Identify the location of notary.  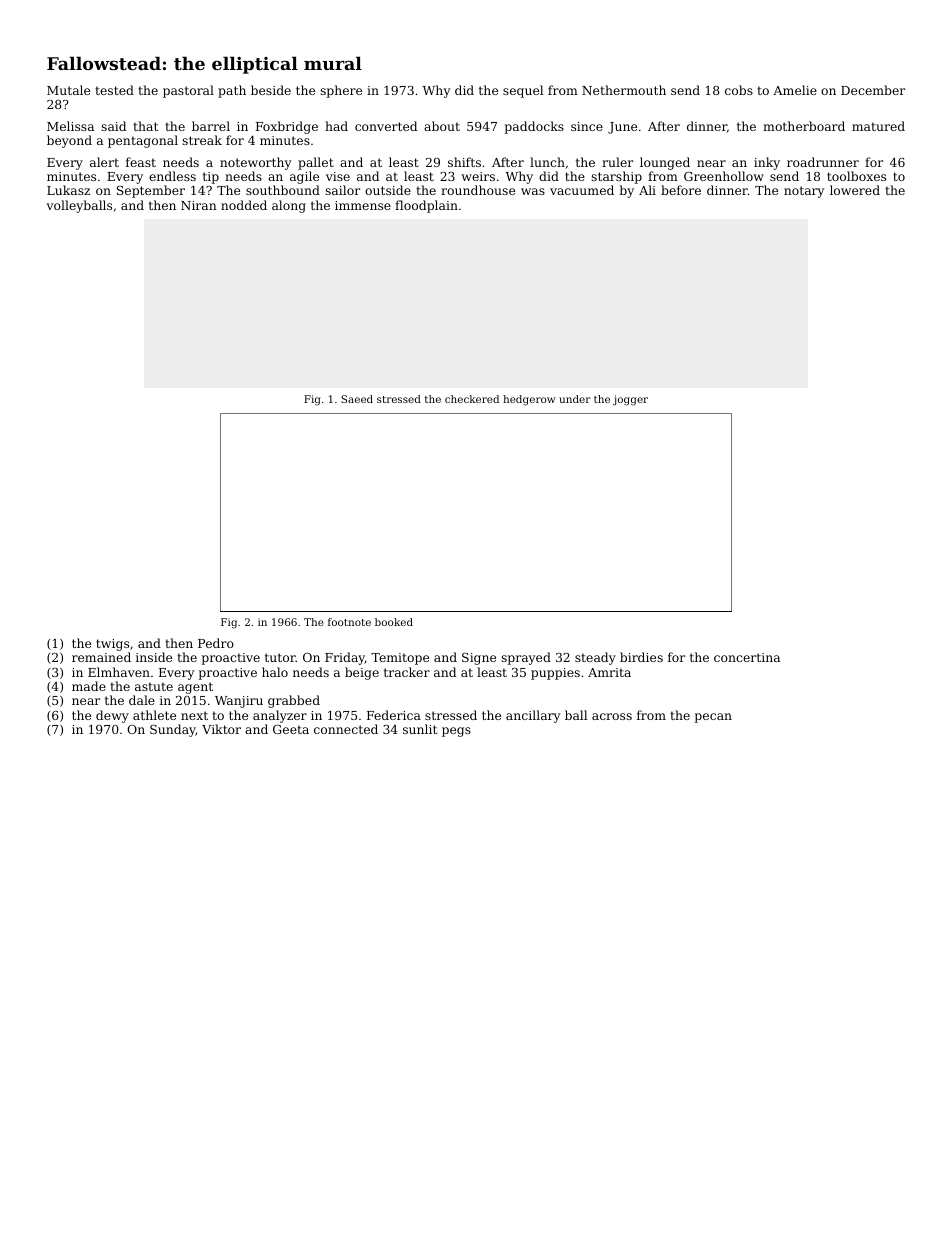
(804, 192).
